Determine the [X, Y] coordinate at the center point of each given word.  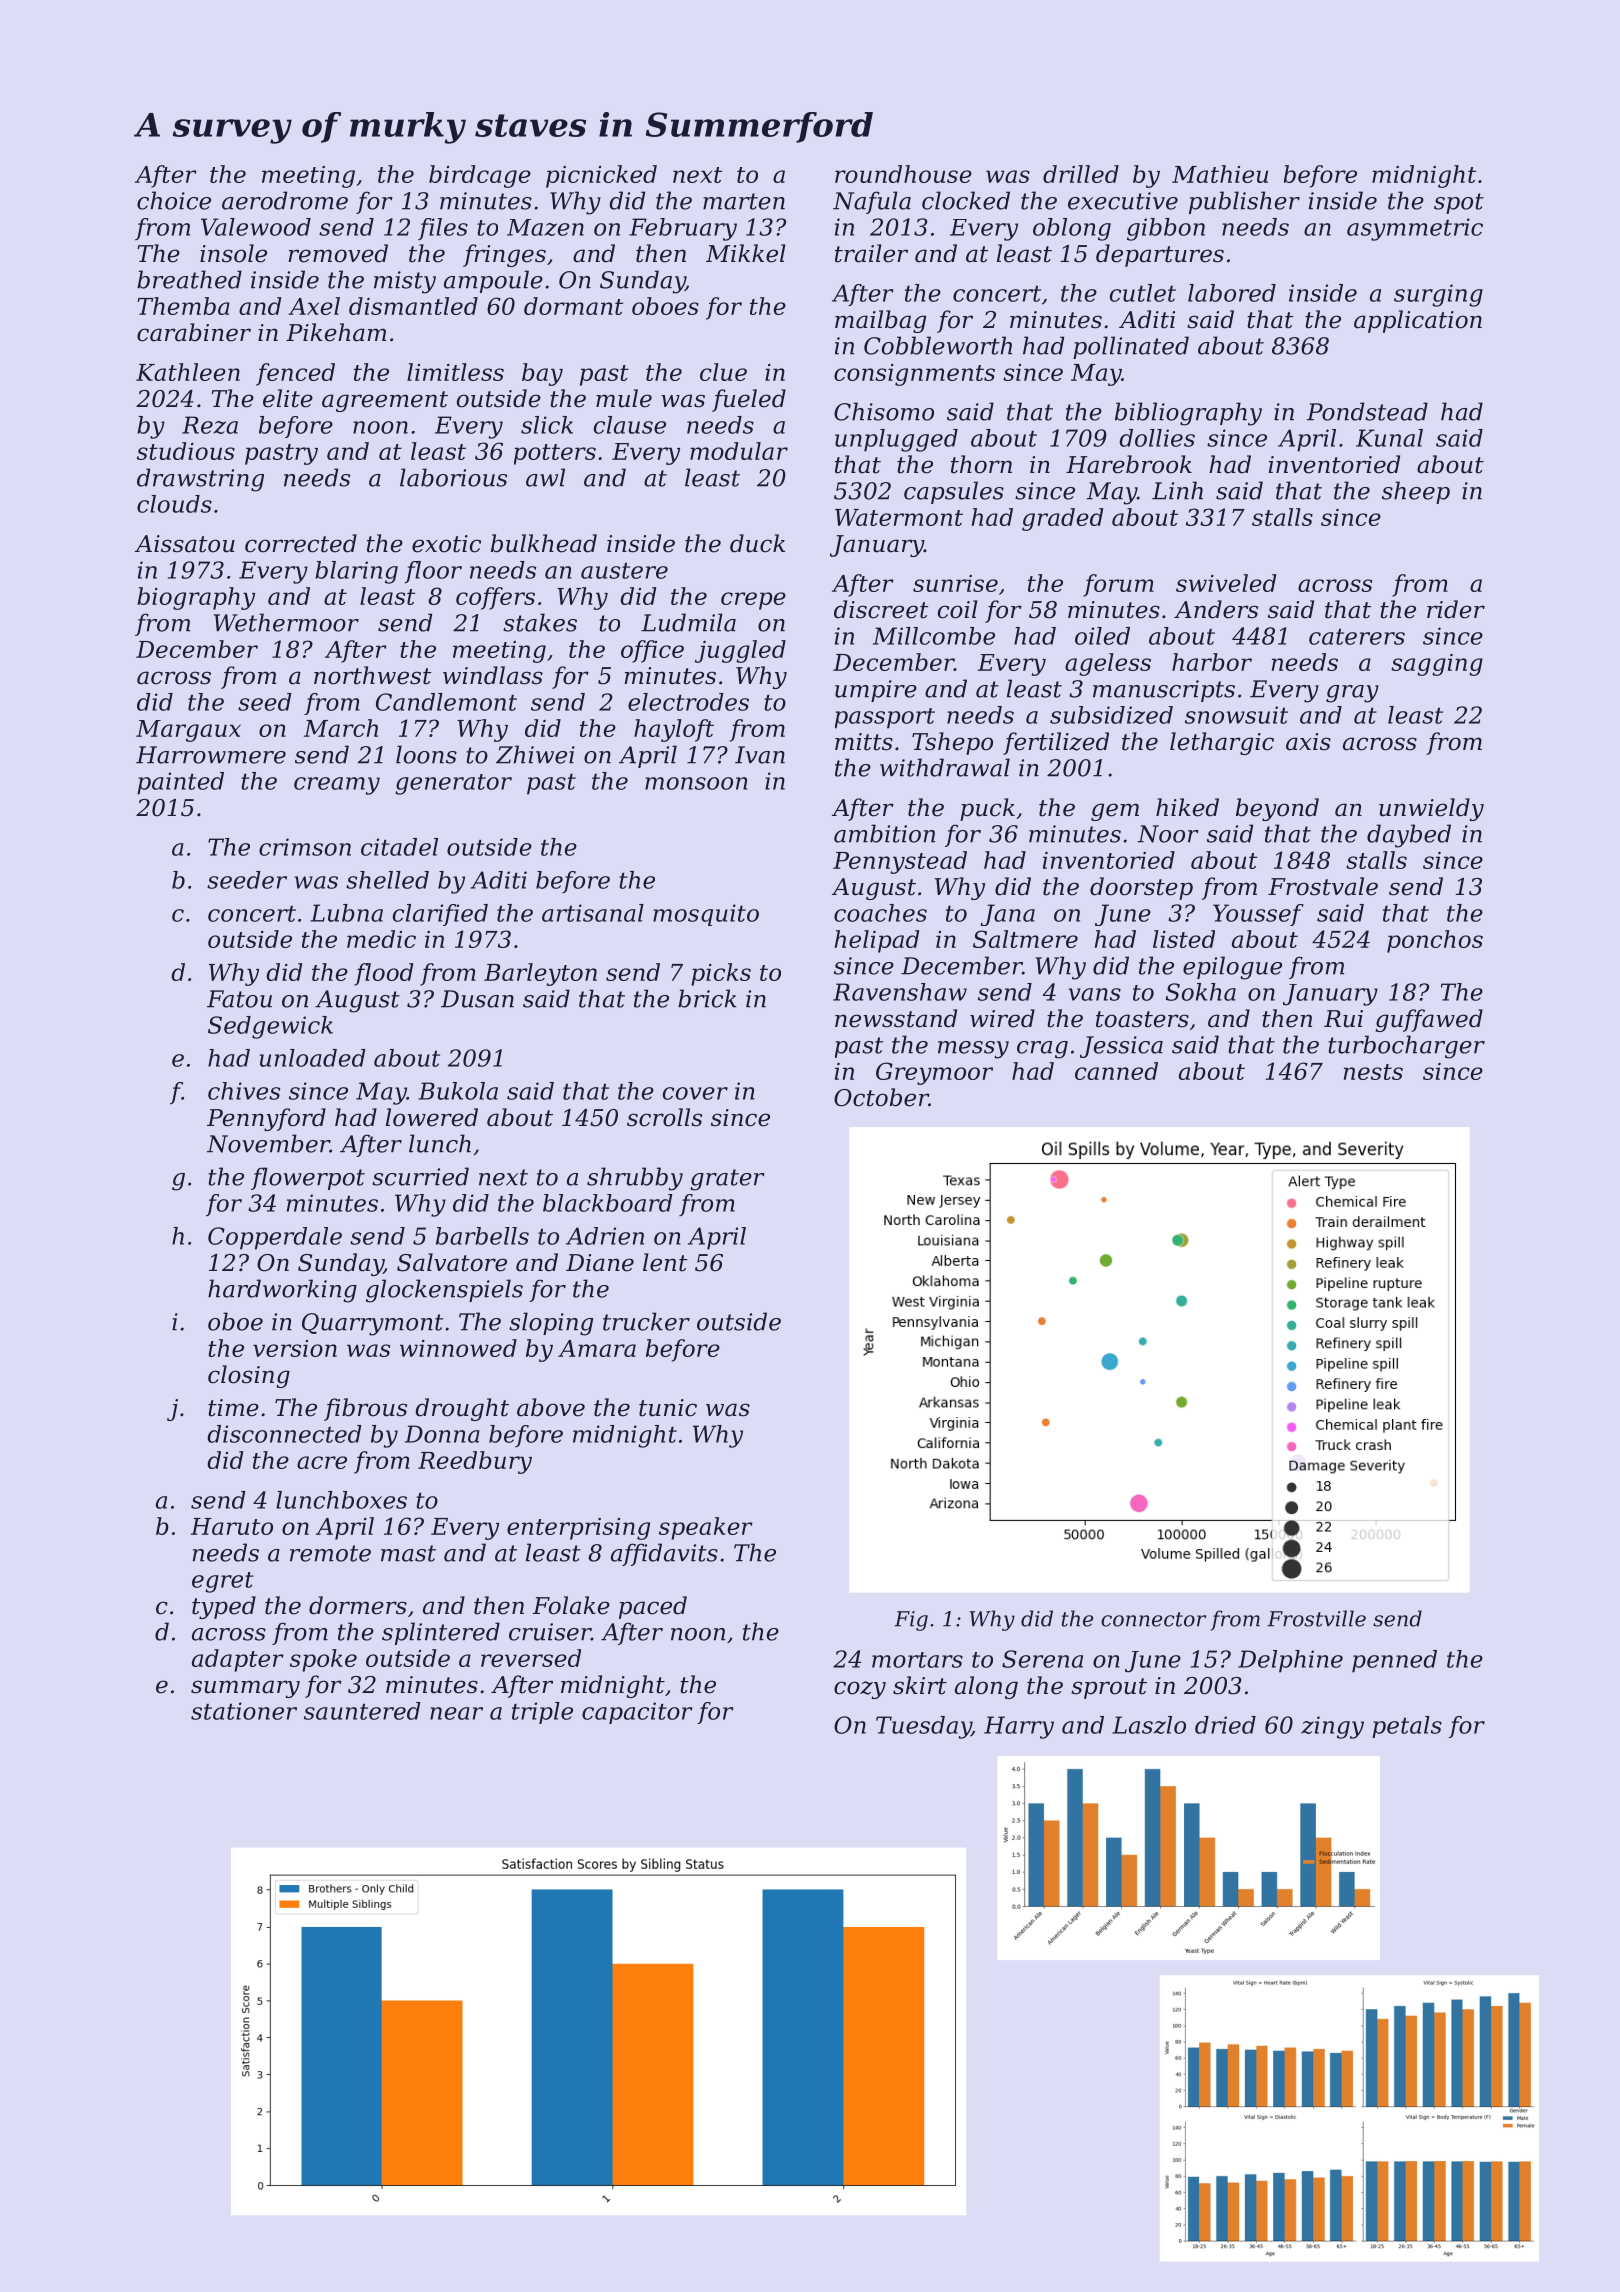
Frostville [1316, 1618]
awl [545, 477]
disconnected [284, 1434]
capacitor [637, 1713]
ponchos [1435, 941]
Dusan [477, 999]
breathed [189, 279]
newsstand [896, 1018]
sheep [1416, 492]
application [1418, 321]
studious [186, 451]
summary [245, 1689]
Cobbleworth [938, 345]
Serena [1042, 1659]
